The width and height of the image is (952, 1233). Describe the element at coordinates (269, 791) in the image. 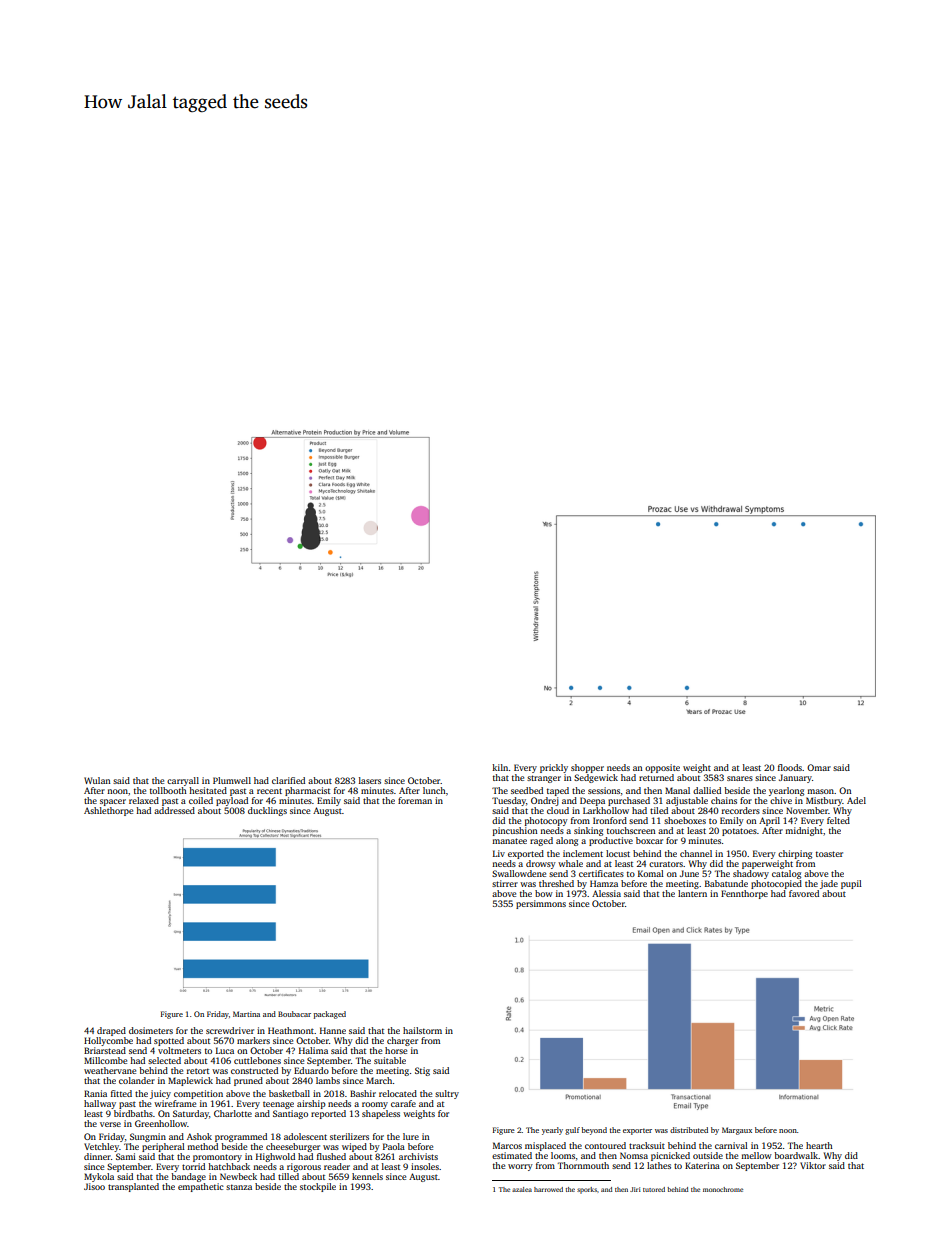

I see `recent` at that location.
